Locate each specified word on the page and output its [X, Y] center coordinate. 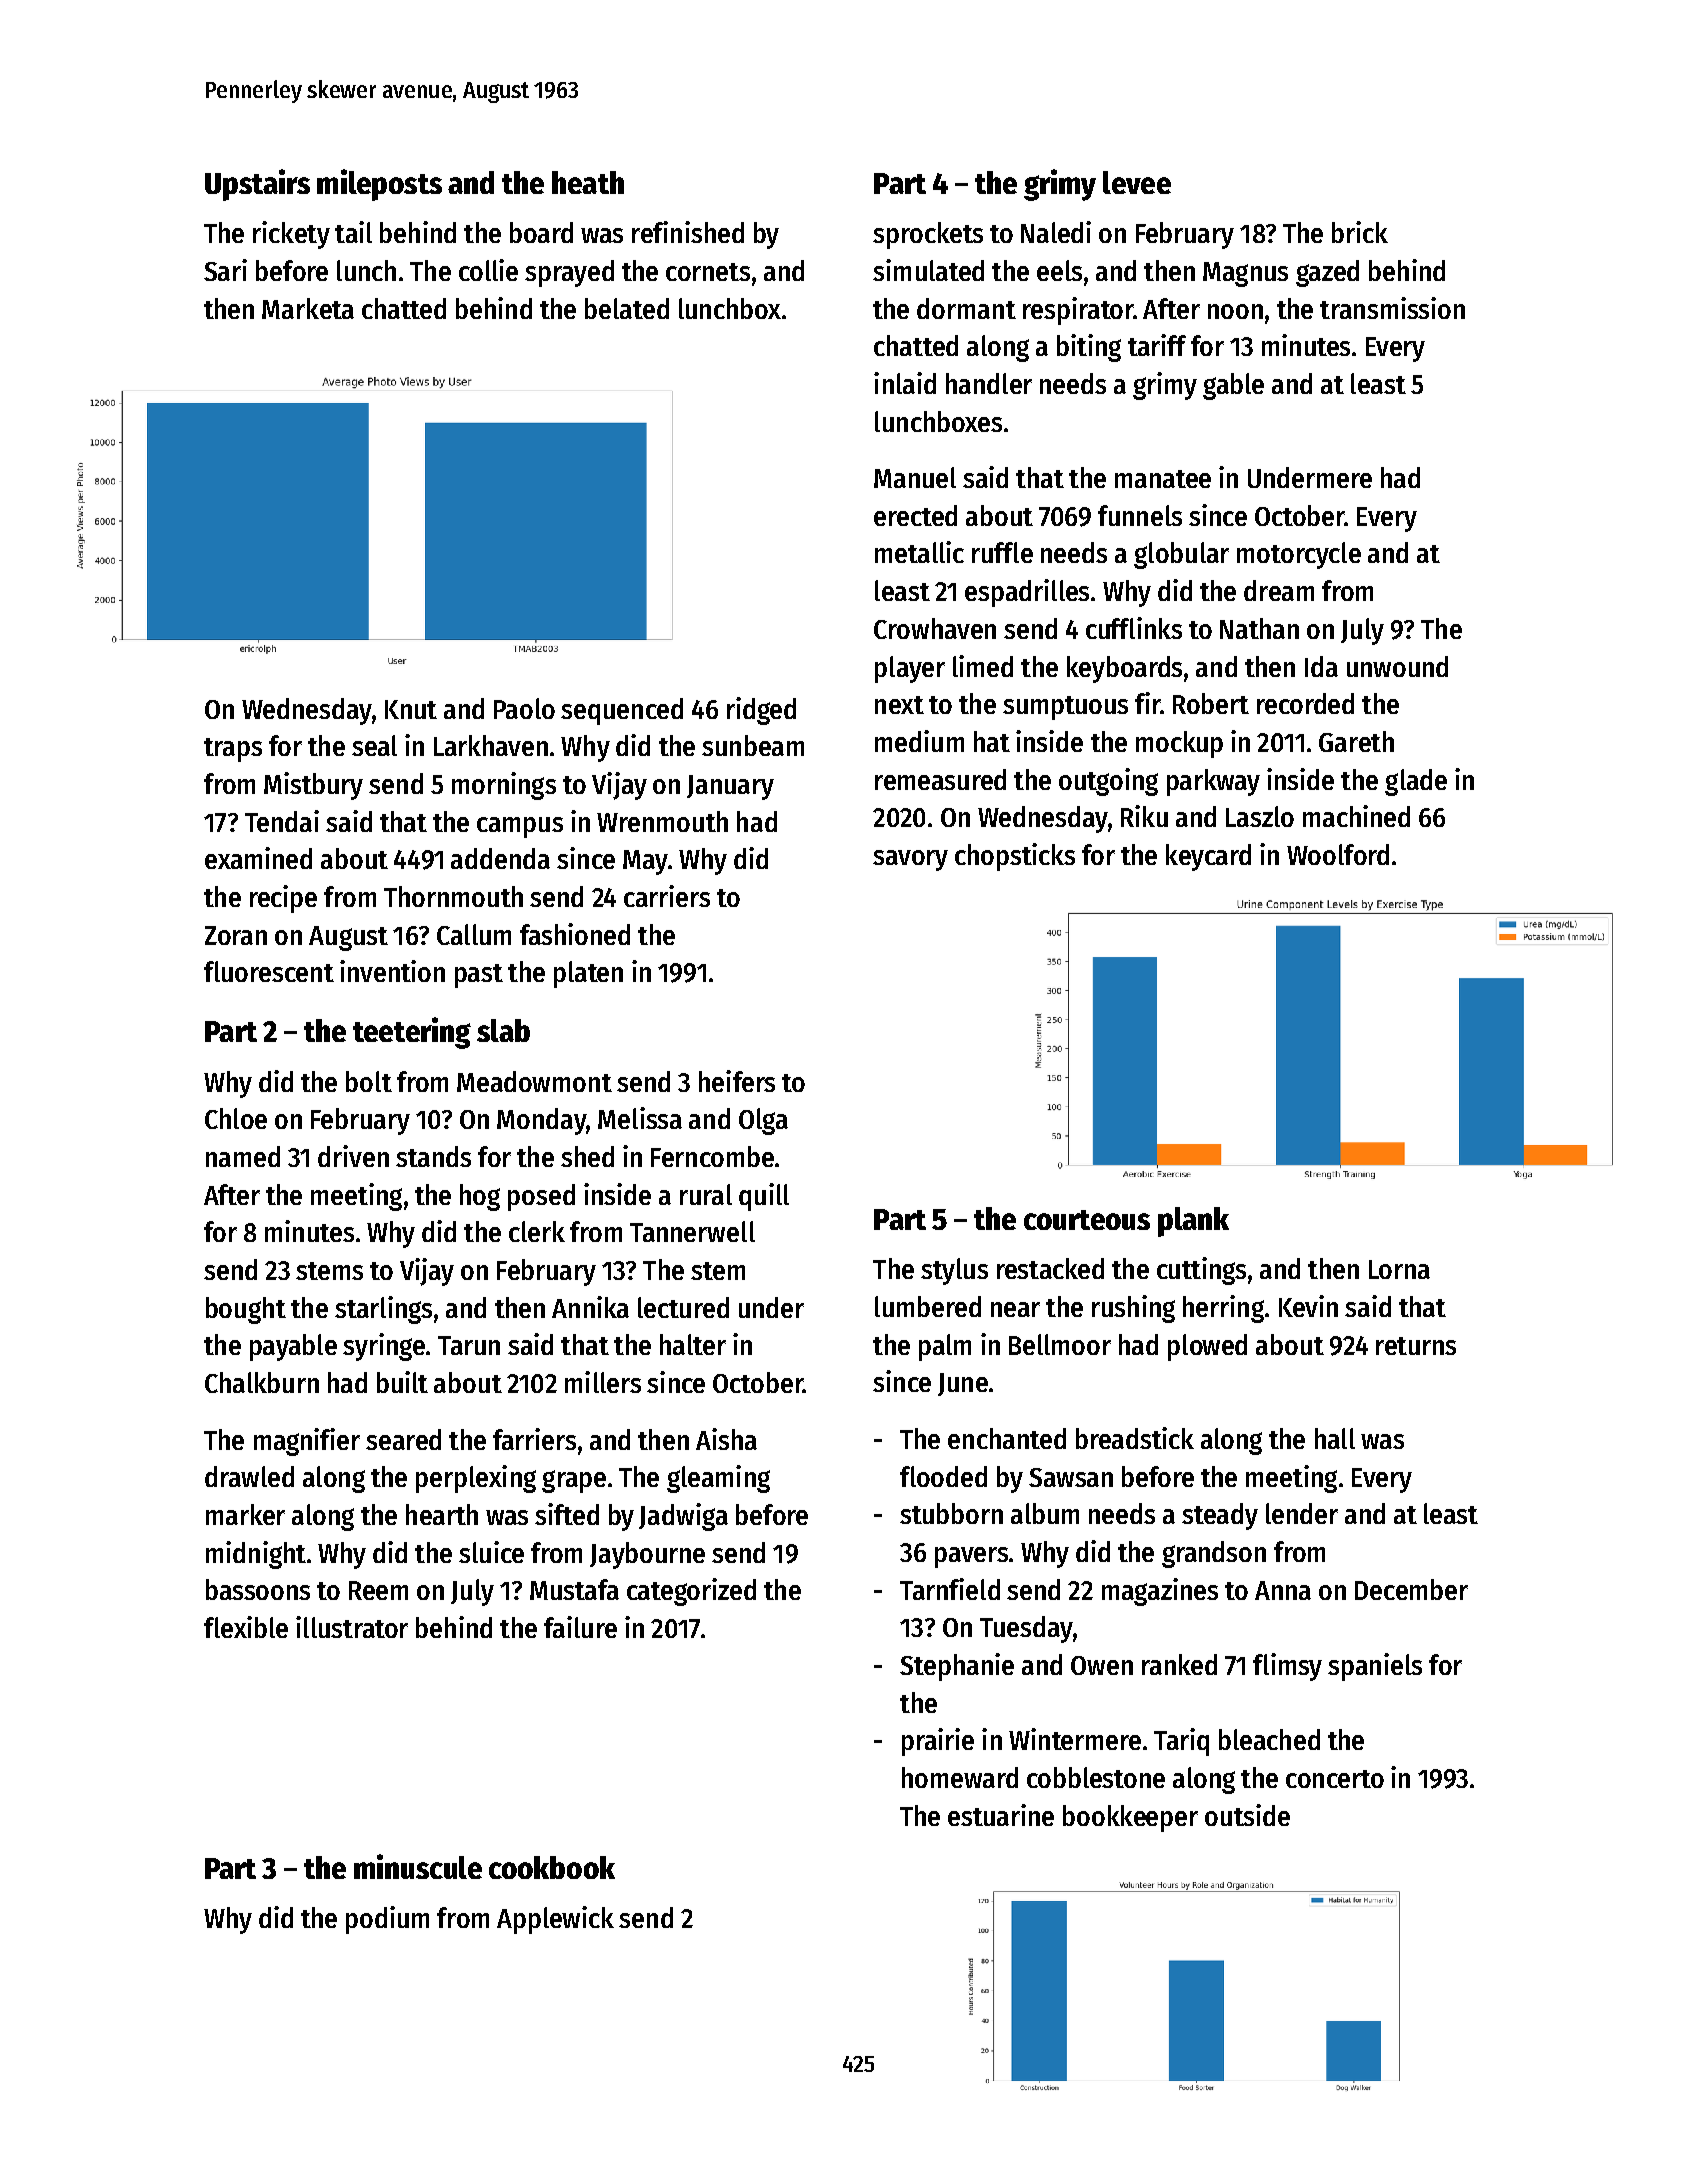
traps [233, 750]
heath [588, 182]
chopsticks [1015, 857]
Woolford [1338, 854]
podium [387, 1920]
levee [1137, 182]
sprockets [928, 235]
